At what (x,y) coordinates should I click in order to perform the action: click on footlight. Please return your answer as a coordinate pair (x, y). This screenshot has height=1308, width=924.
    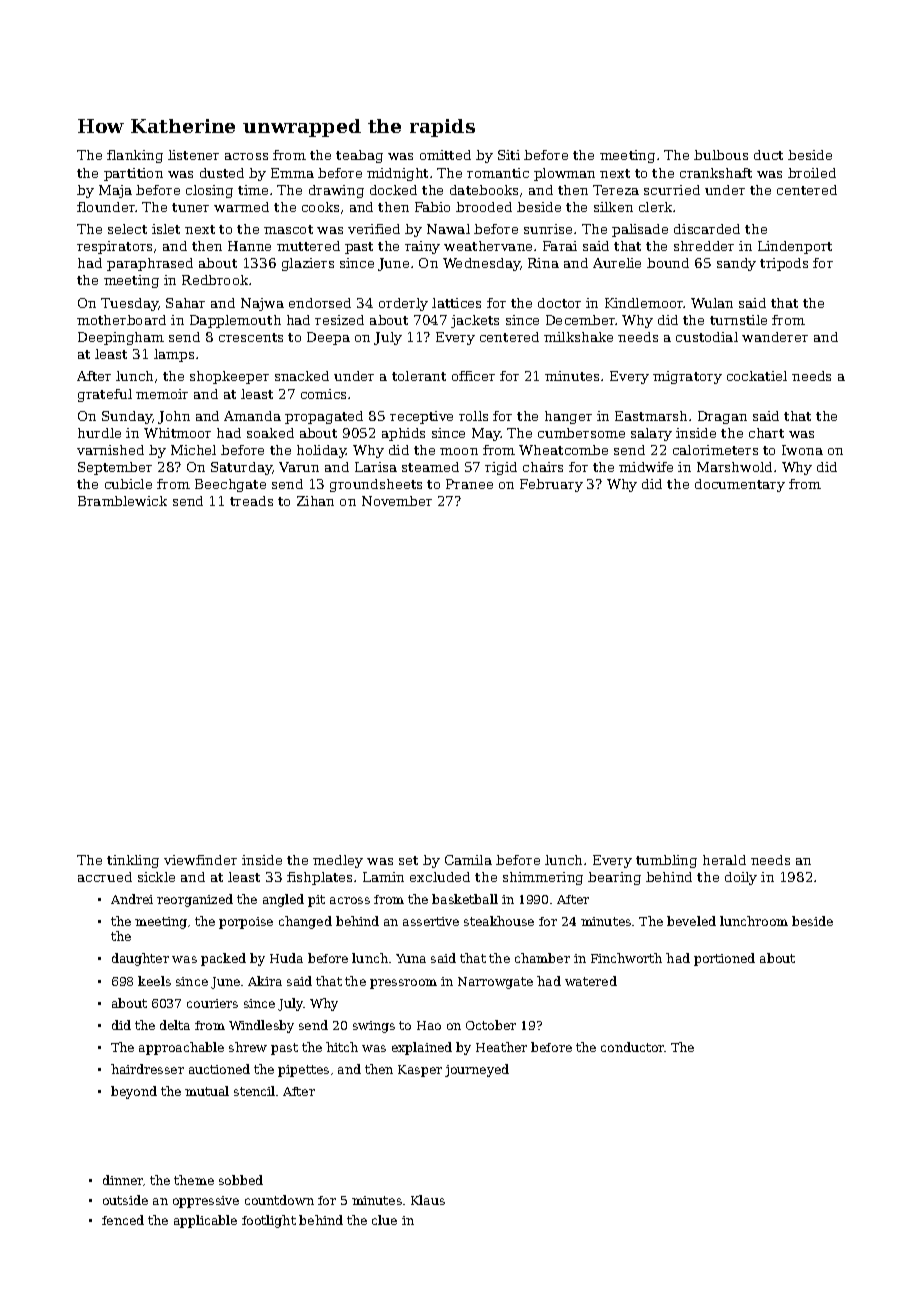
    Looking at the image, I should click on (269, 1221).
